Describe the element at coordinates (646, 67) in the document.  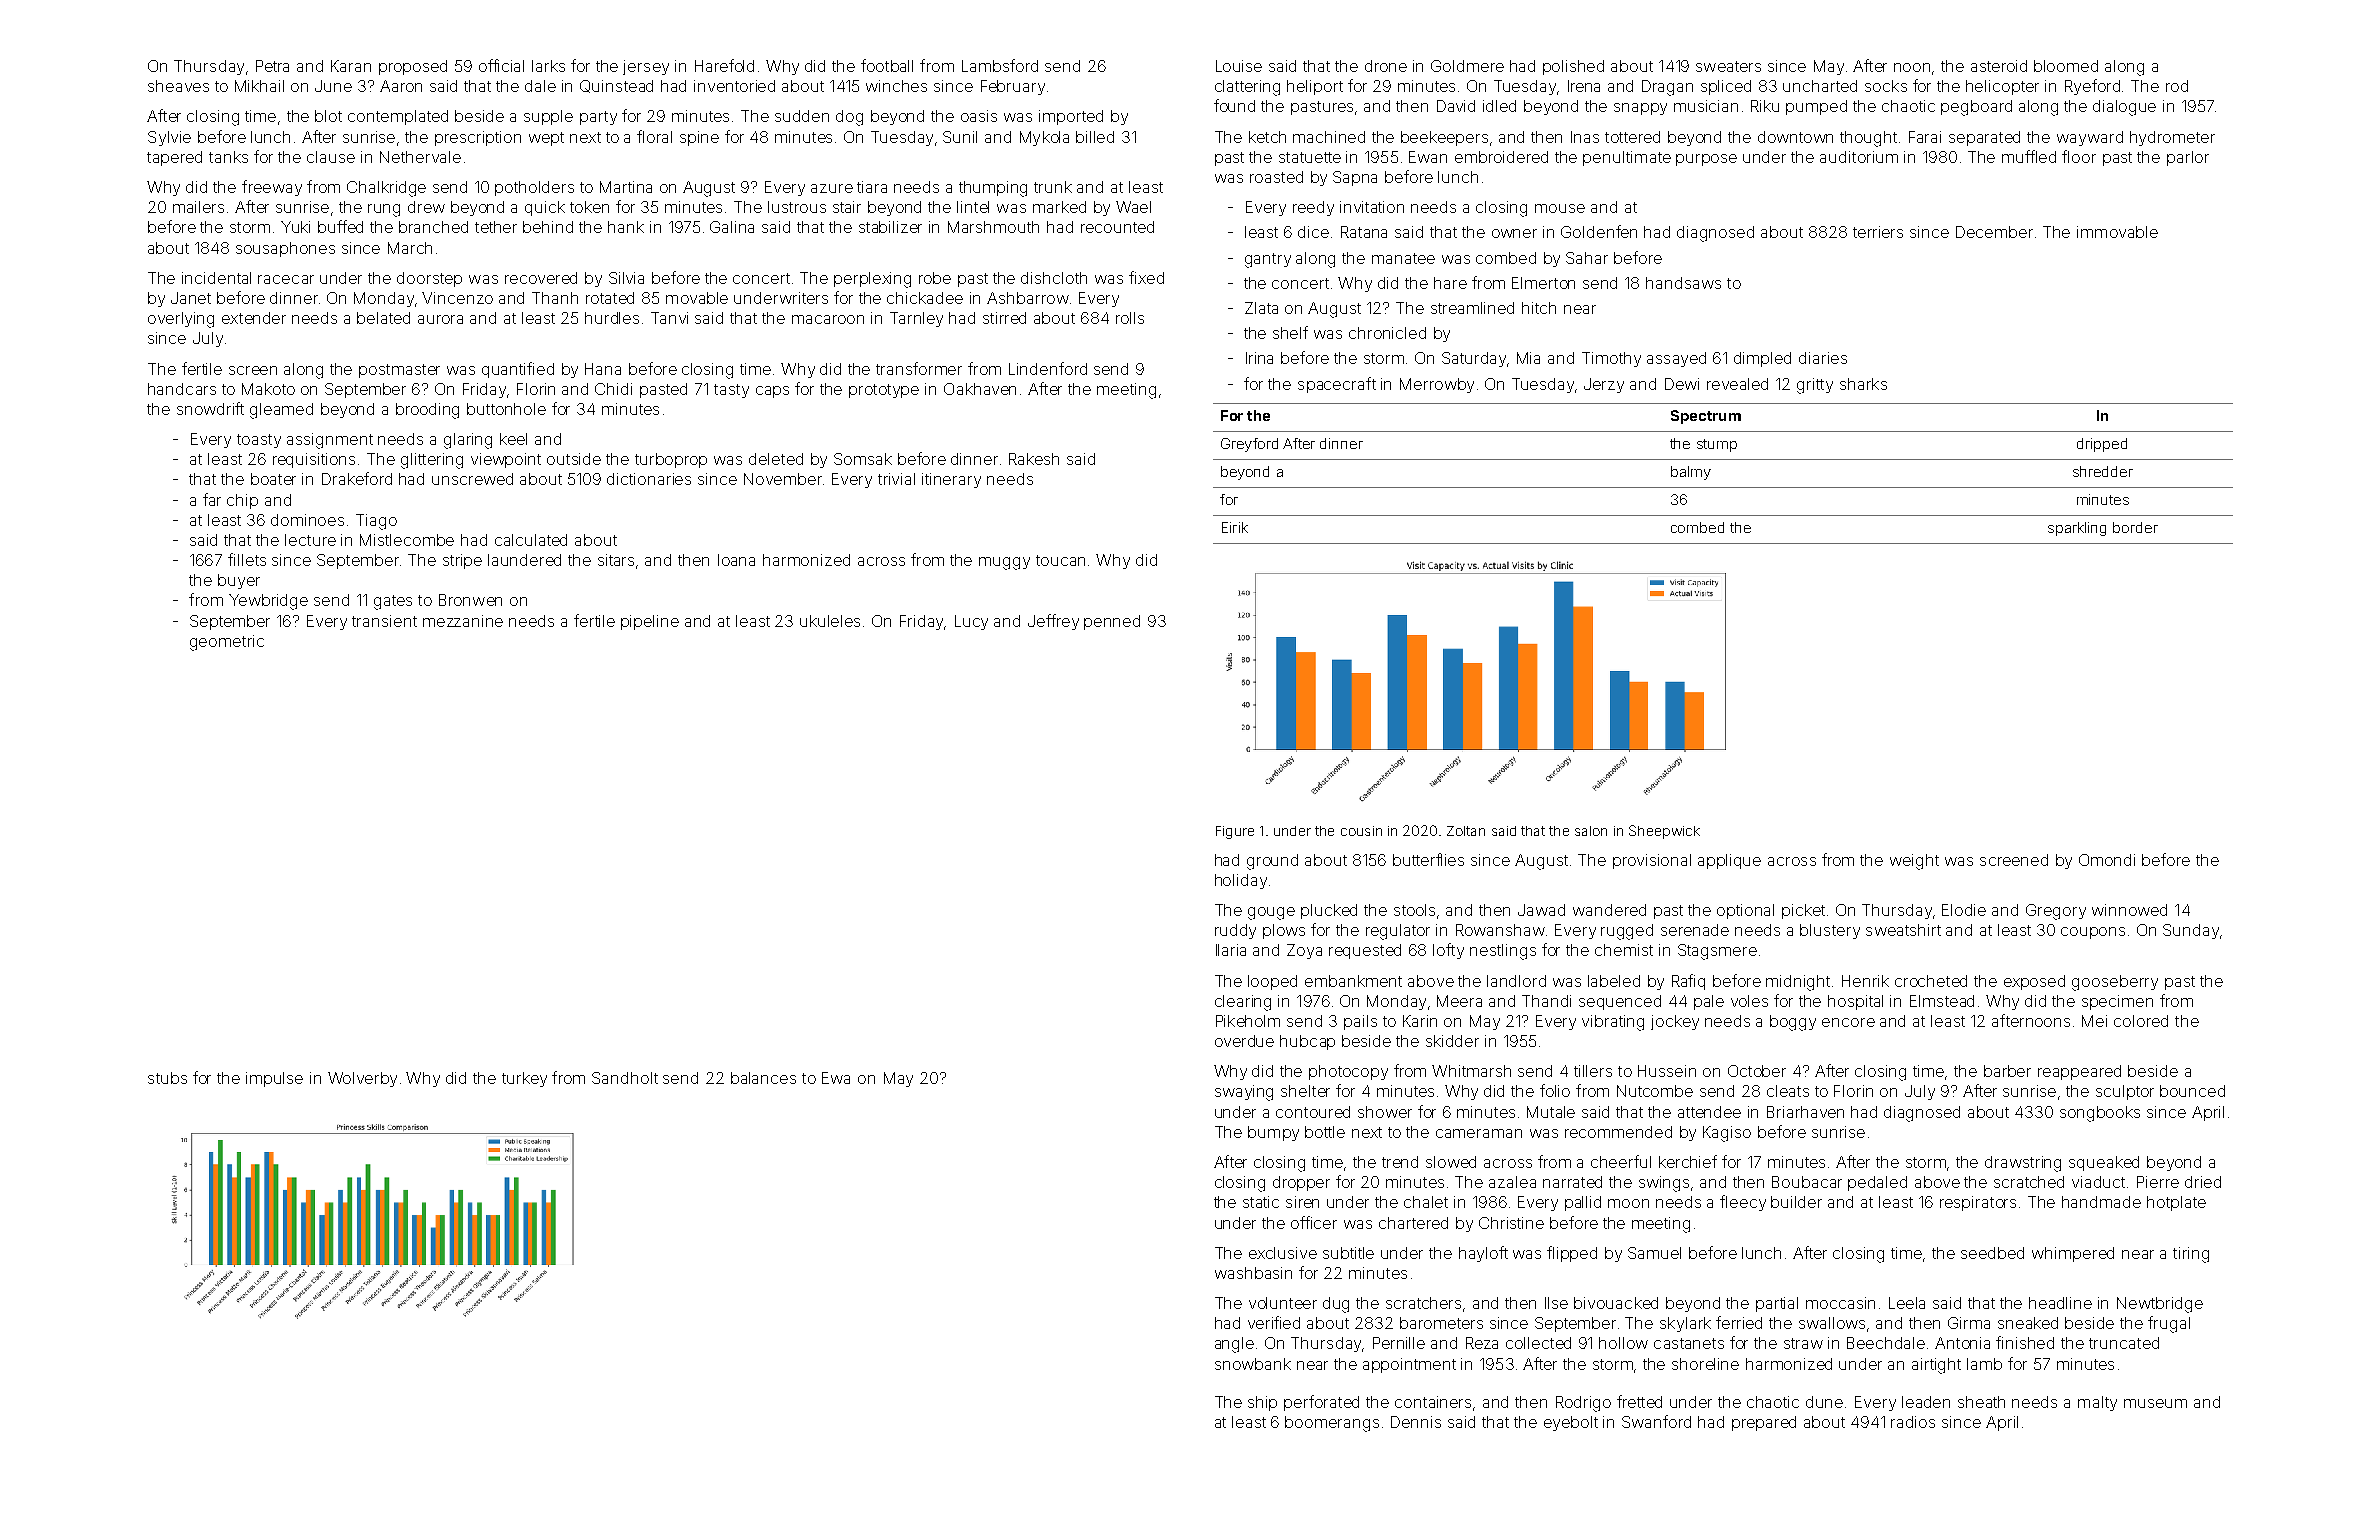
I see `jersey` at that location.
